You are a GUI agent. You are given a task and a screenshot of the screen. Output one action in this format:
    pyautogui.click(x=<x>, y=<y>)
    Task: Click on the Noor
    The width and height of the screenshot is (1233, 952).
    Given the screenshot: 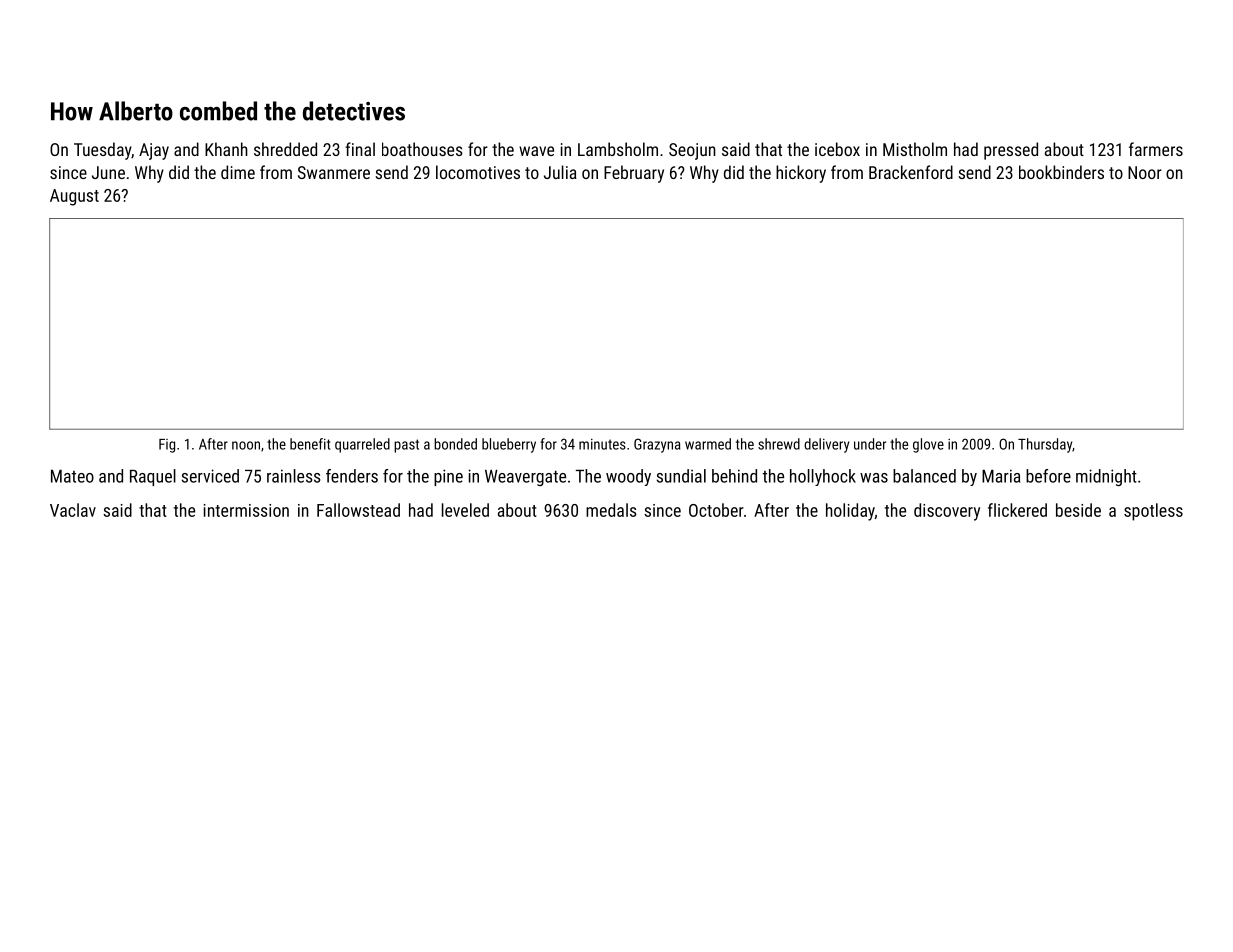 What is the action you would take?
    pyautogui.click(x=1145, y=172)
